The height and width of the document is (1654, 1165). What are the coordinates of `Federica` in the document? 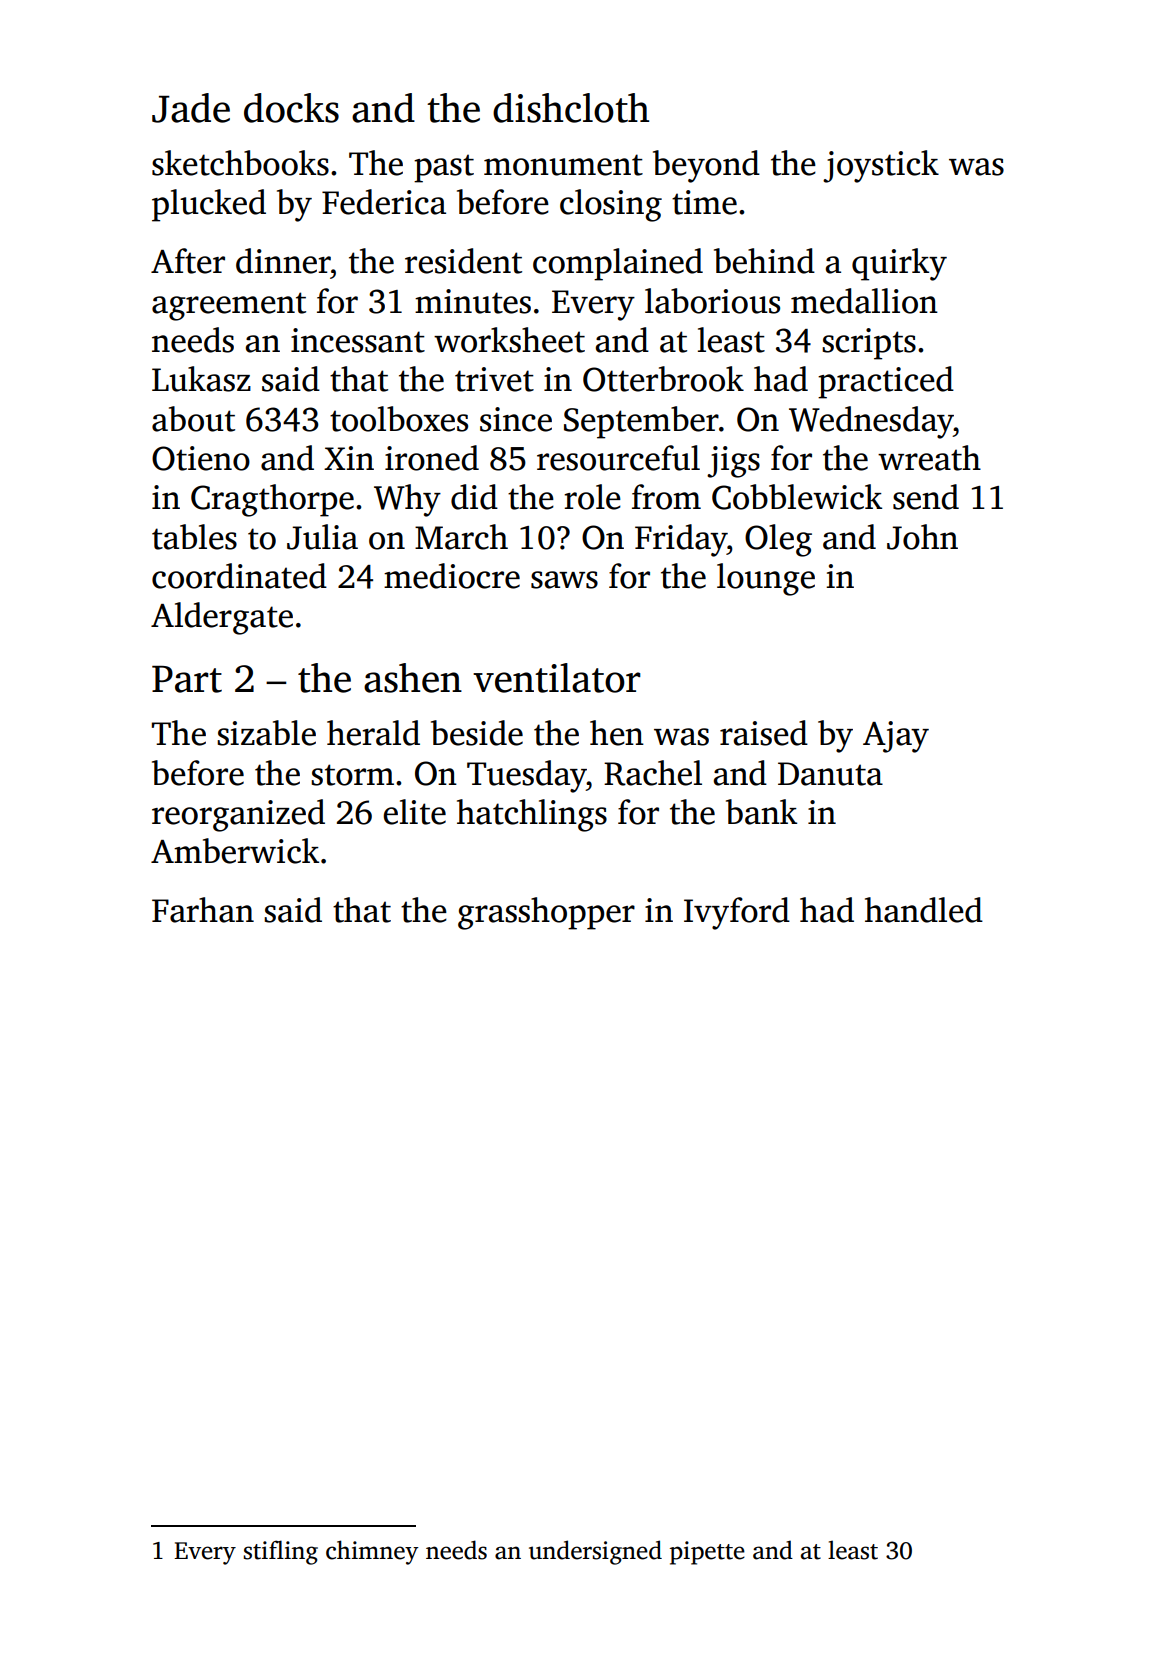 It's located at (384, 202).
